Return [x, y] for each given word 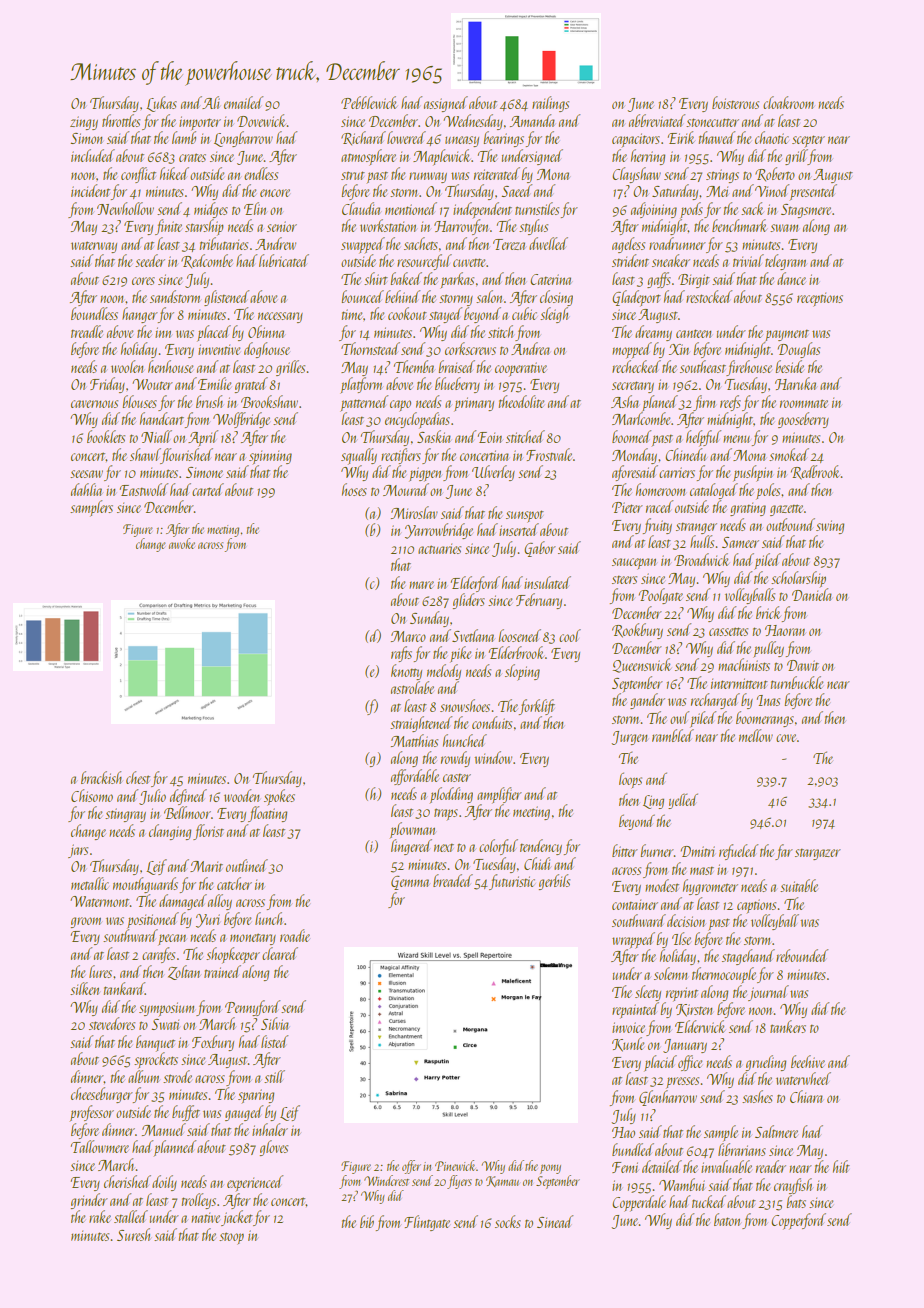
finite [168, 227]
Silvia [275, 1023]
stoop [231, 1239]
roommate [804, 404]
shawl [145, 454]
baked [406, 278]
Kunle [628, 1044]
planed [660, 403]
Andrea [530, 348]
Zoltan [184, 972]
